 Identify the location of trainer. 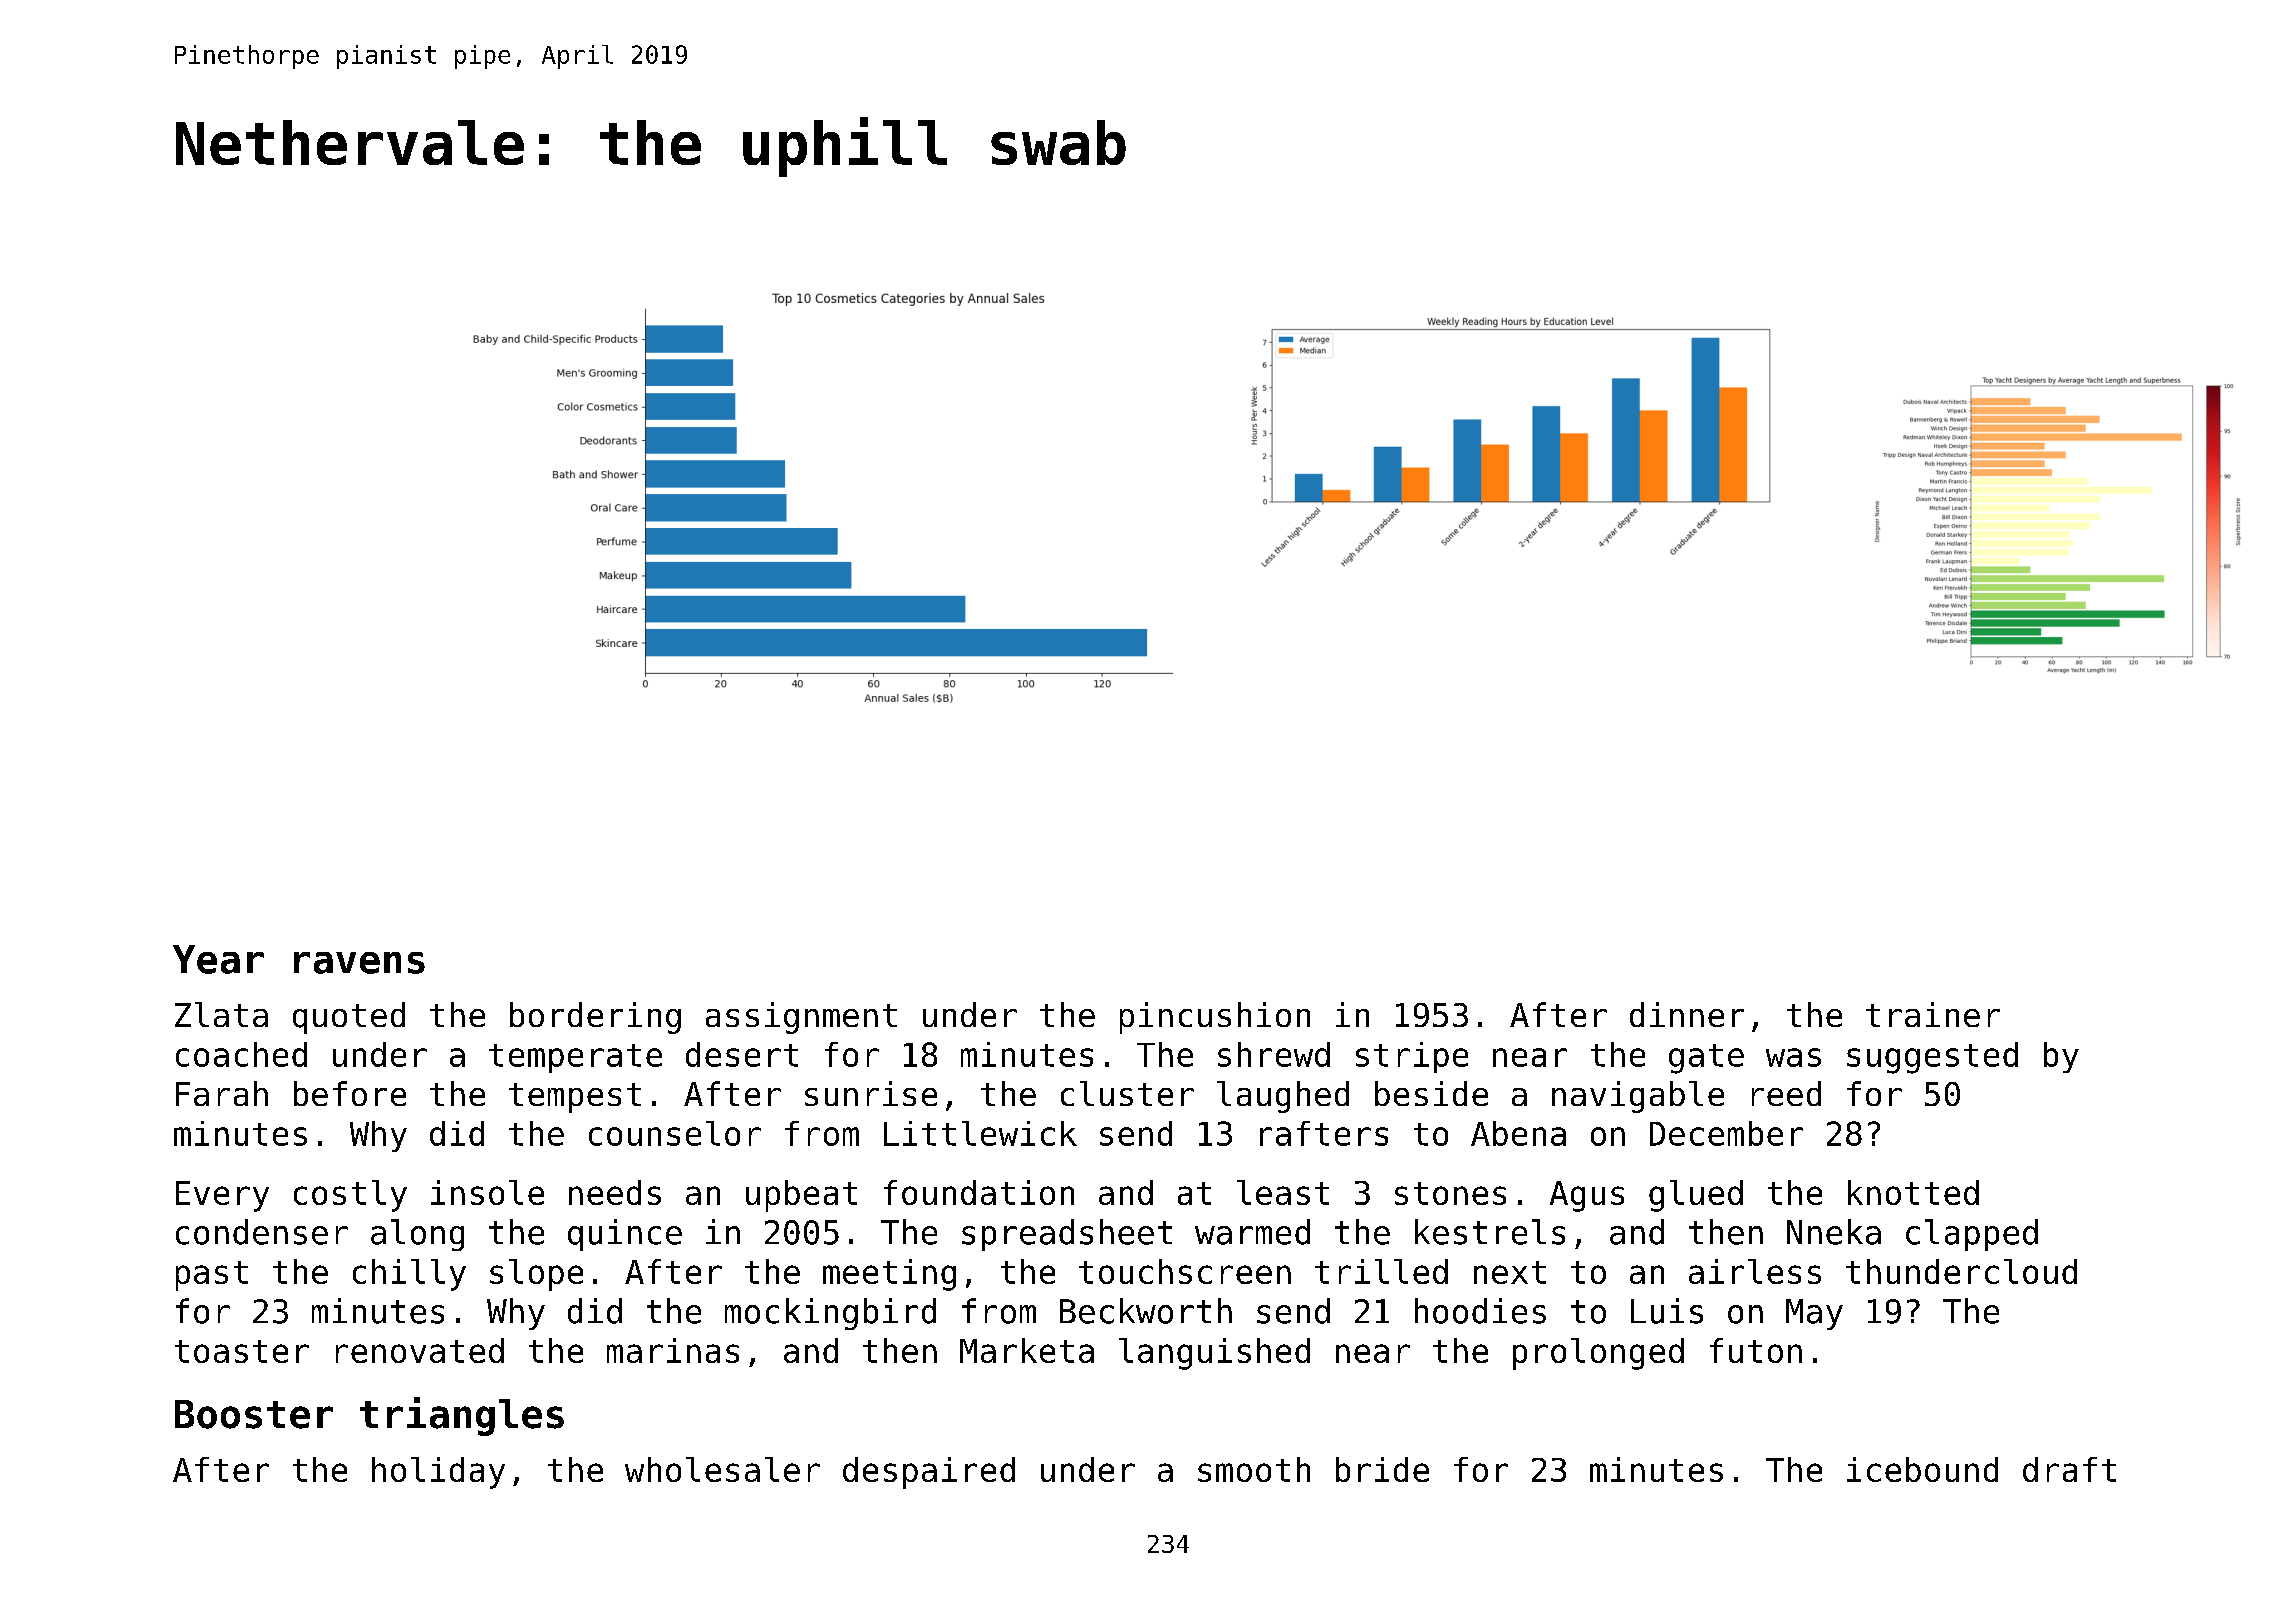
(1933, 1014).
